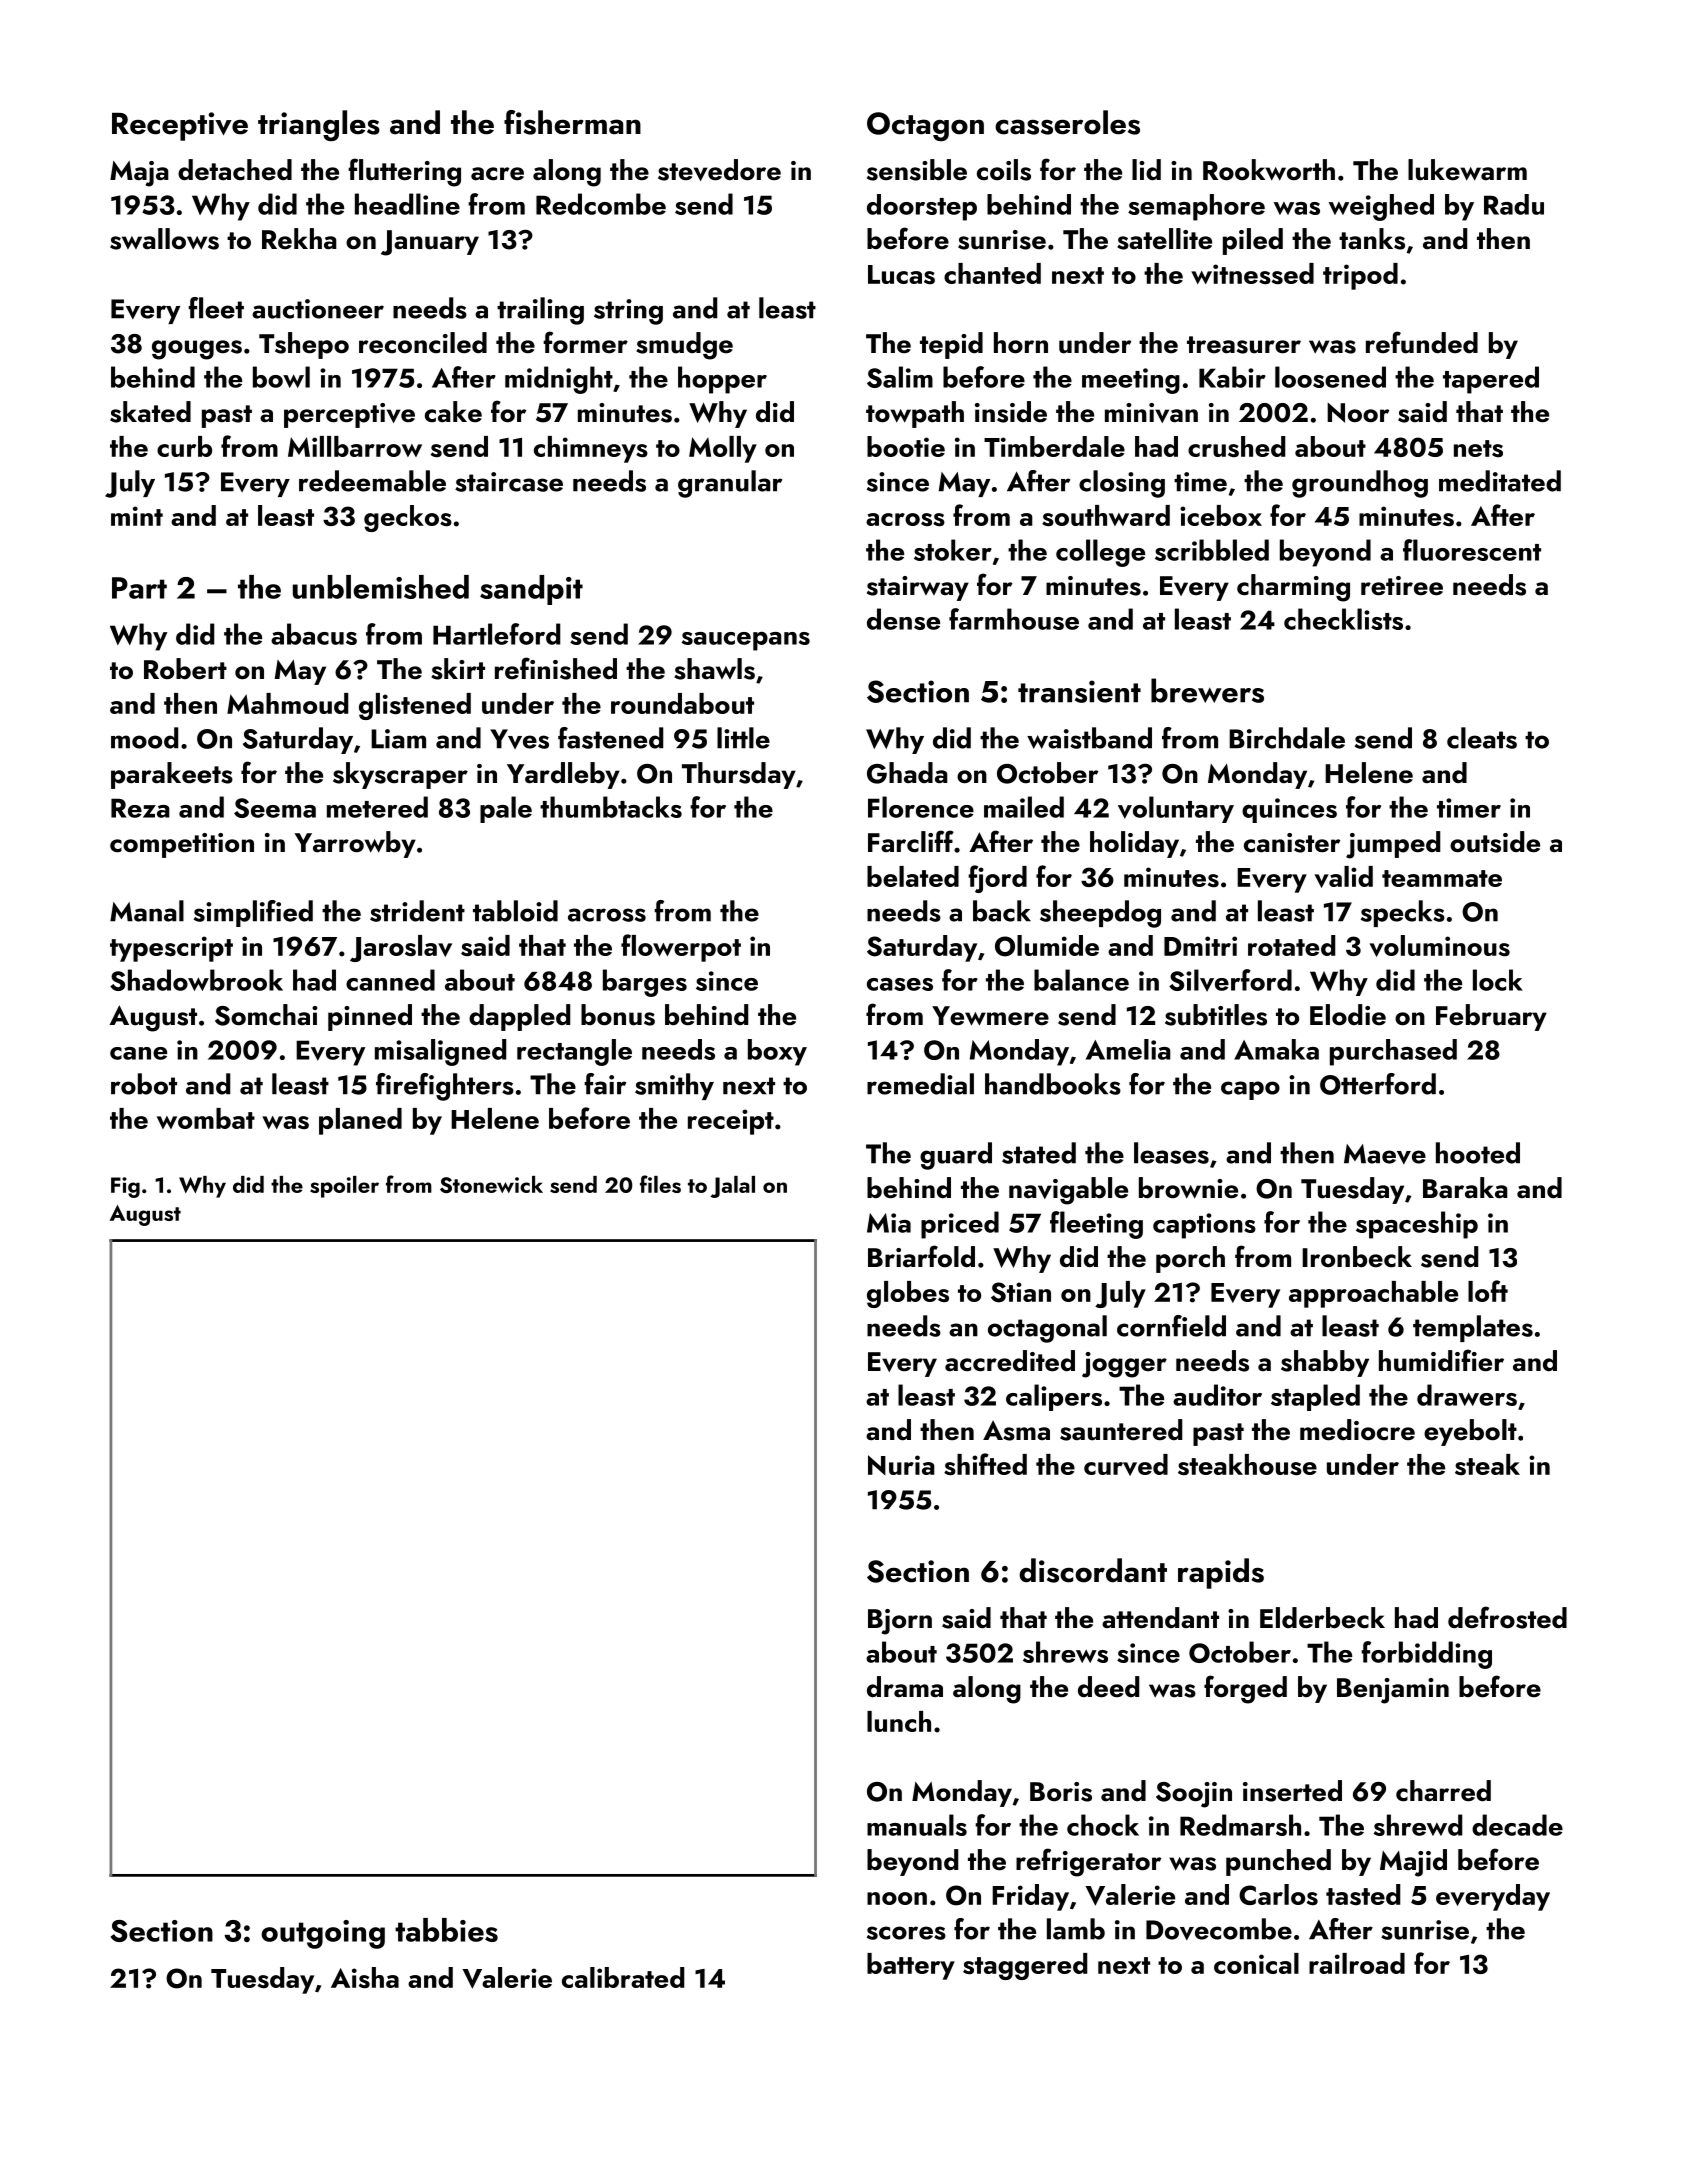  What do you see at coordinates (491, 1184) in the page?
I see `Stonewick` at bounding box center [491, 1184].
